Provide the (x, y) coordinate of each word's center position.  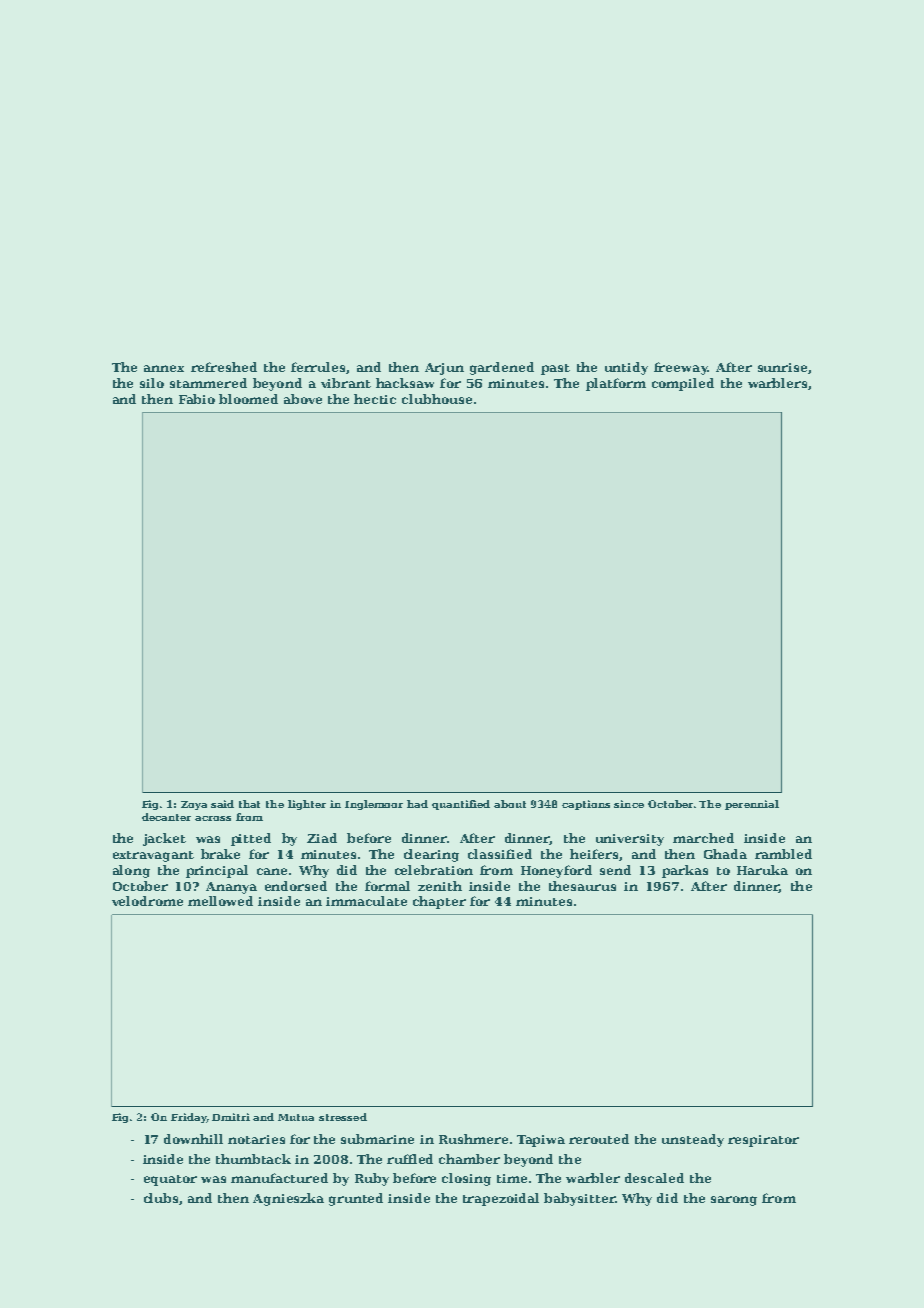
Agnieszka (288, 1199)
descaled (654, 1178)
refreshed (224, 367)
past (555, 369)
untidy (626, 368)
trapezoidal (501, 1199)
